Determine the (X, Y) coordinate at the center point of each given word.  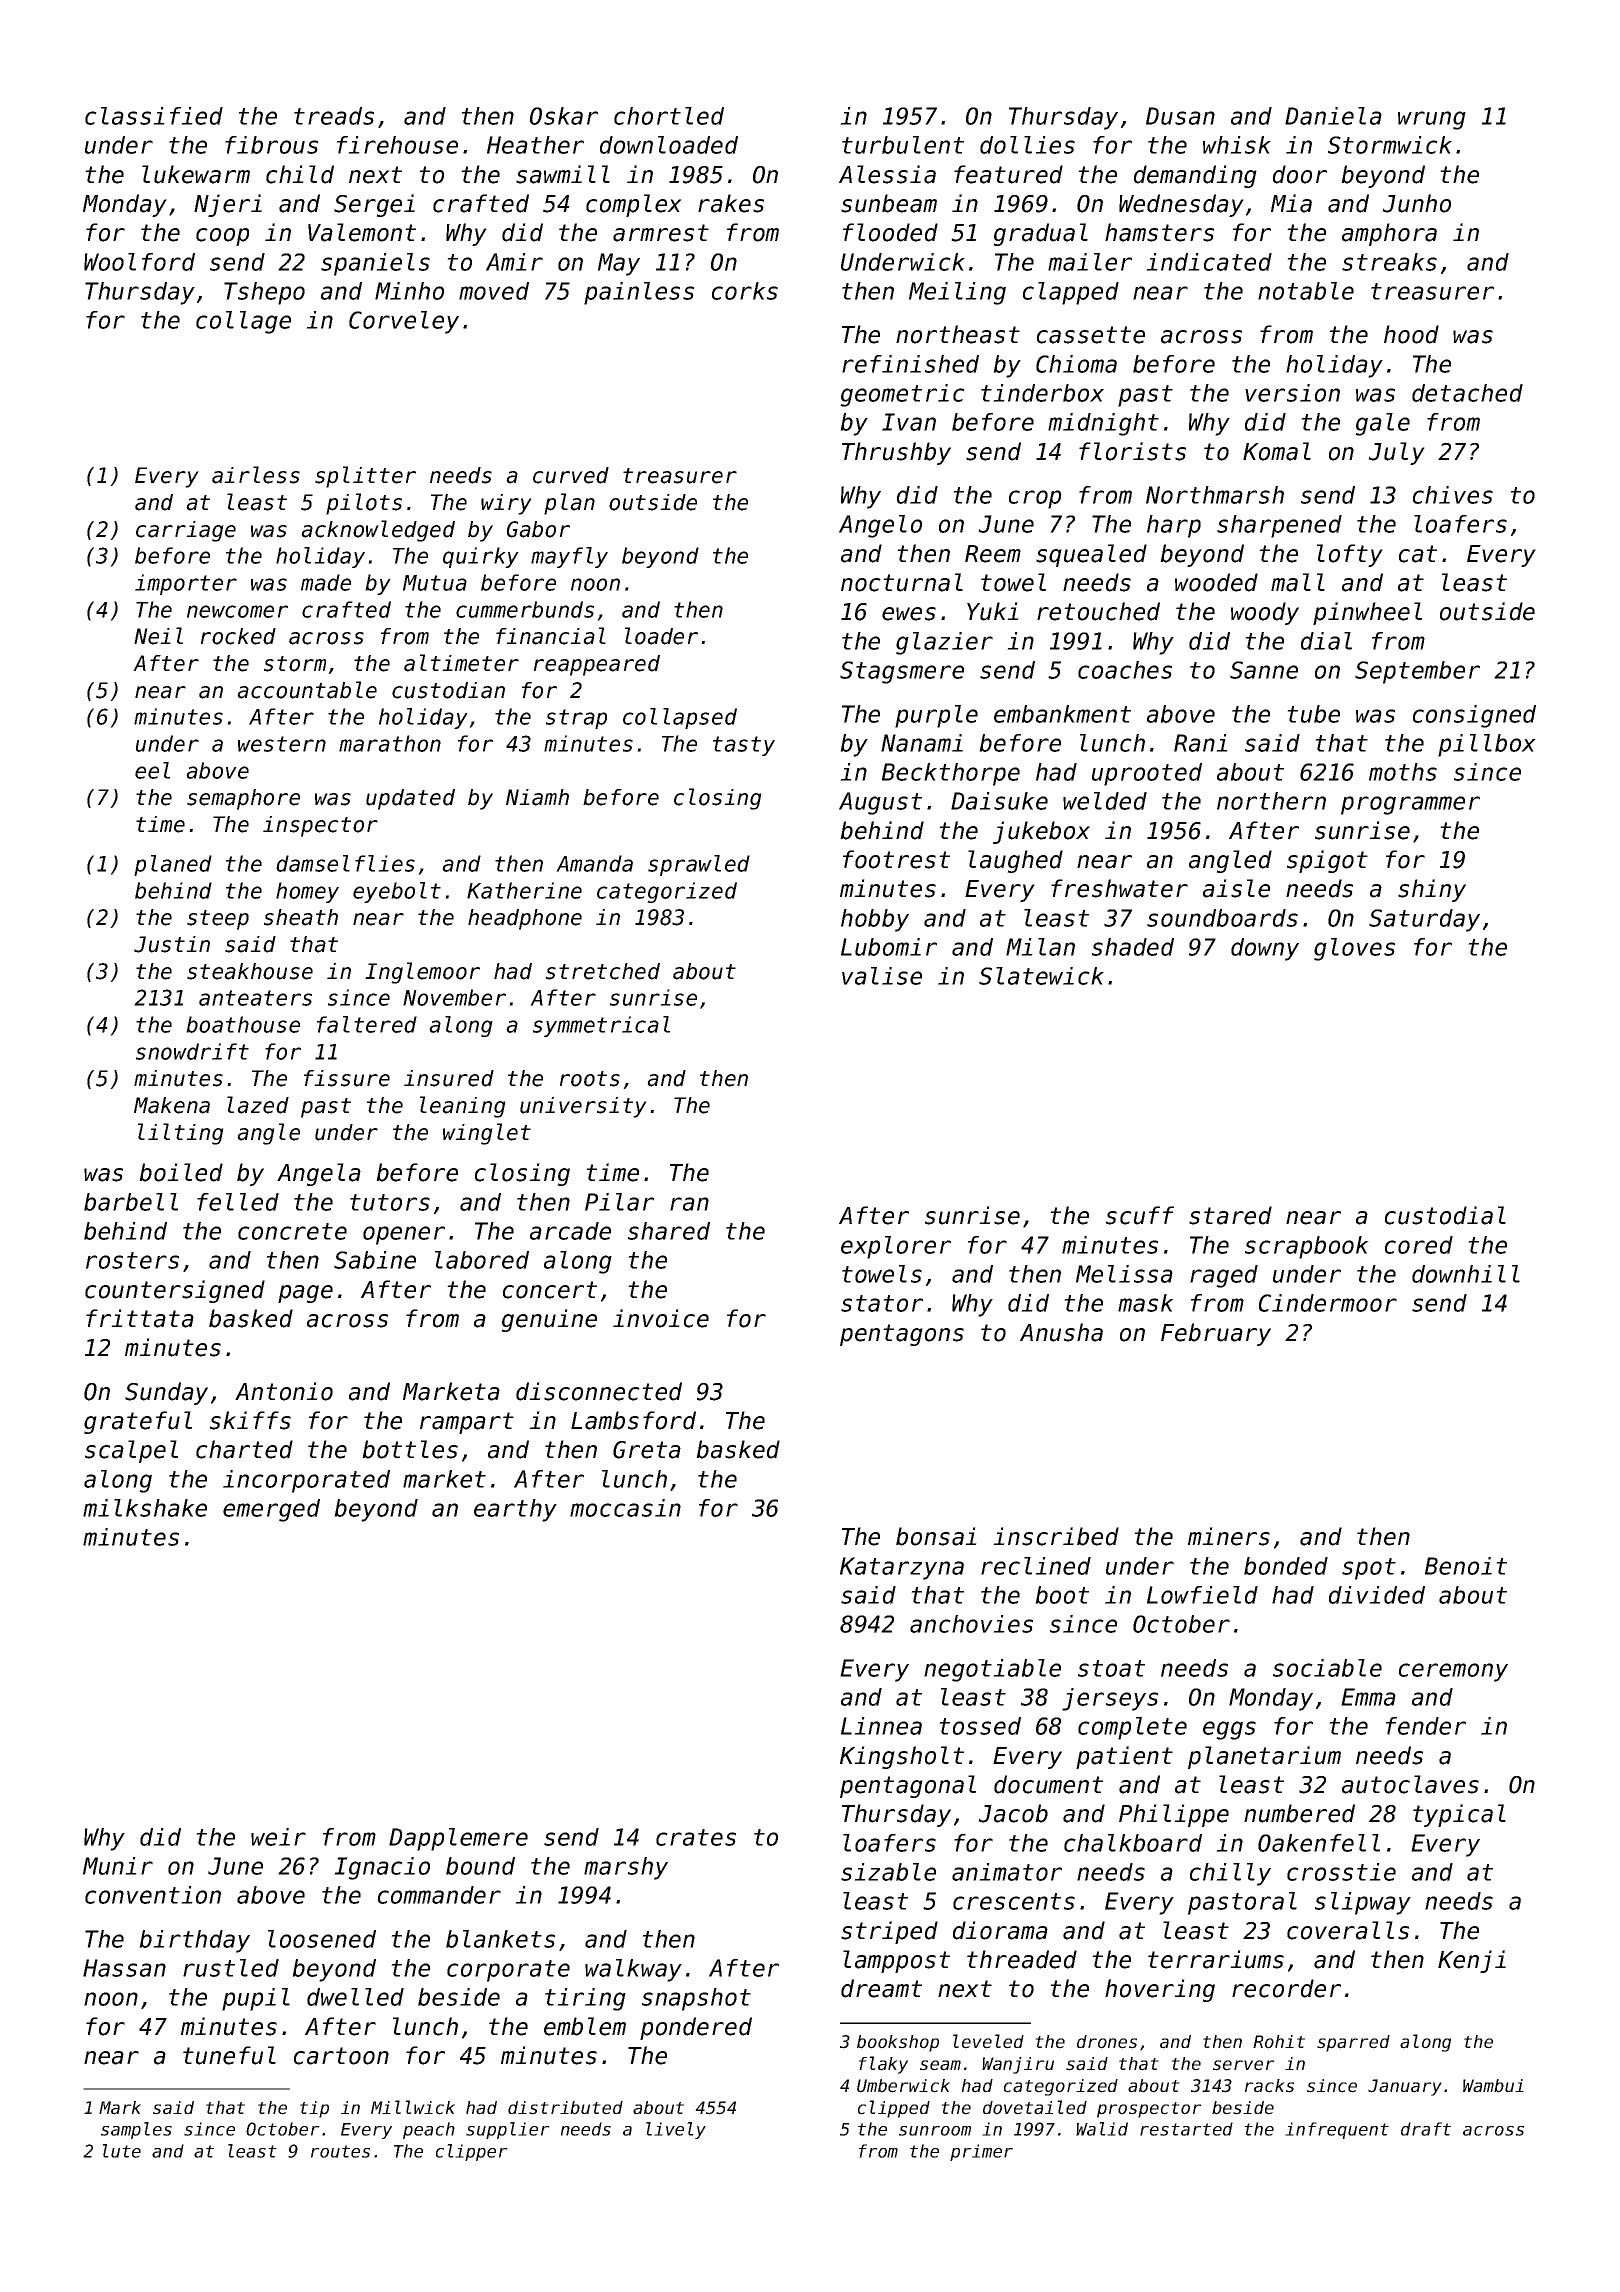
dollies (1027, 145)
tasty (744, 746)
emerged (271, 1510)
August (880, 803)
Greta (647, 1450)
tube (1313, 714)
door (1300, 174)
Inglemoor (422, 973)
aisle (1236, 888)
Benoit (1466, 1566)
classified (154, 116)
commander (439, 1895)
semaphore (243, 799)
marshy (626, 1868)
